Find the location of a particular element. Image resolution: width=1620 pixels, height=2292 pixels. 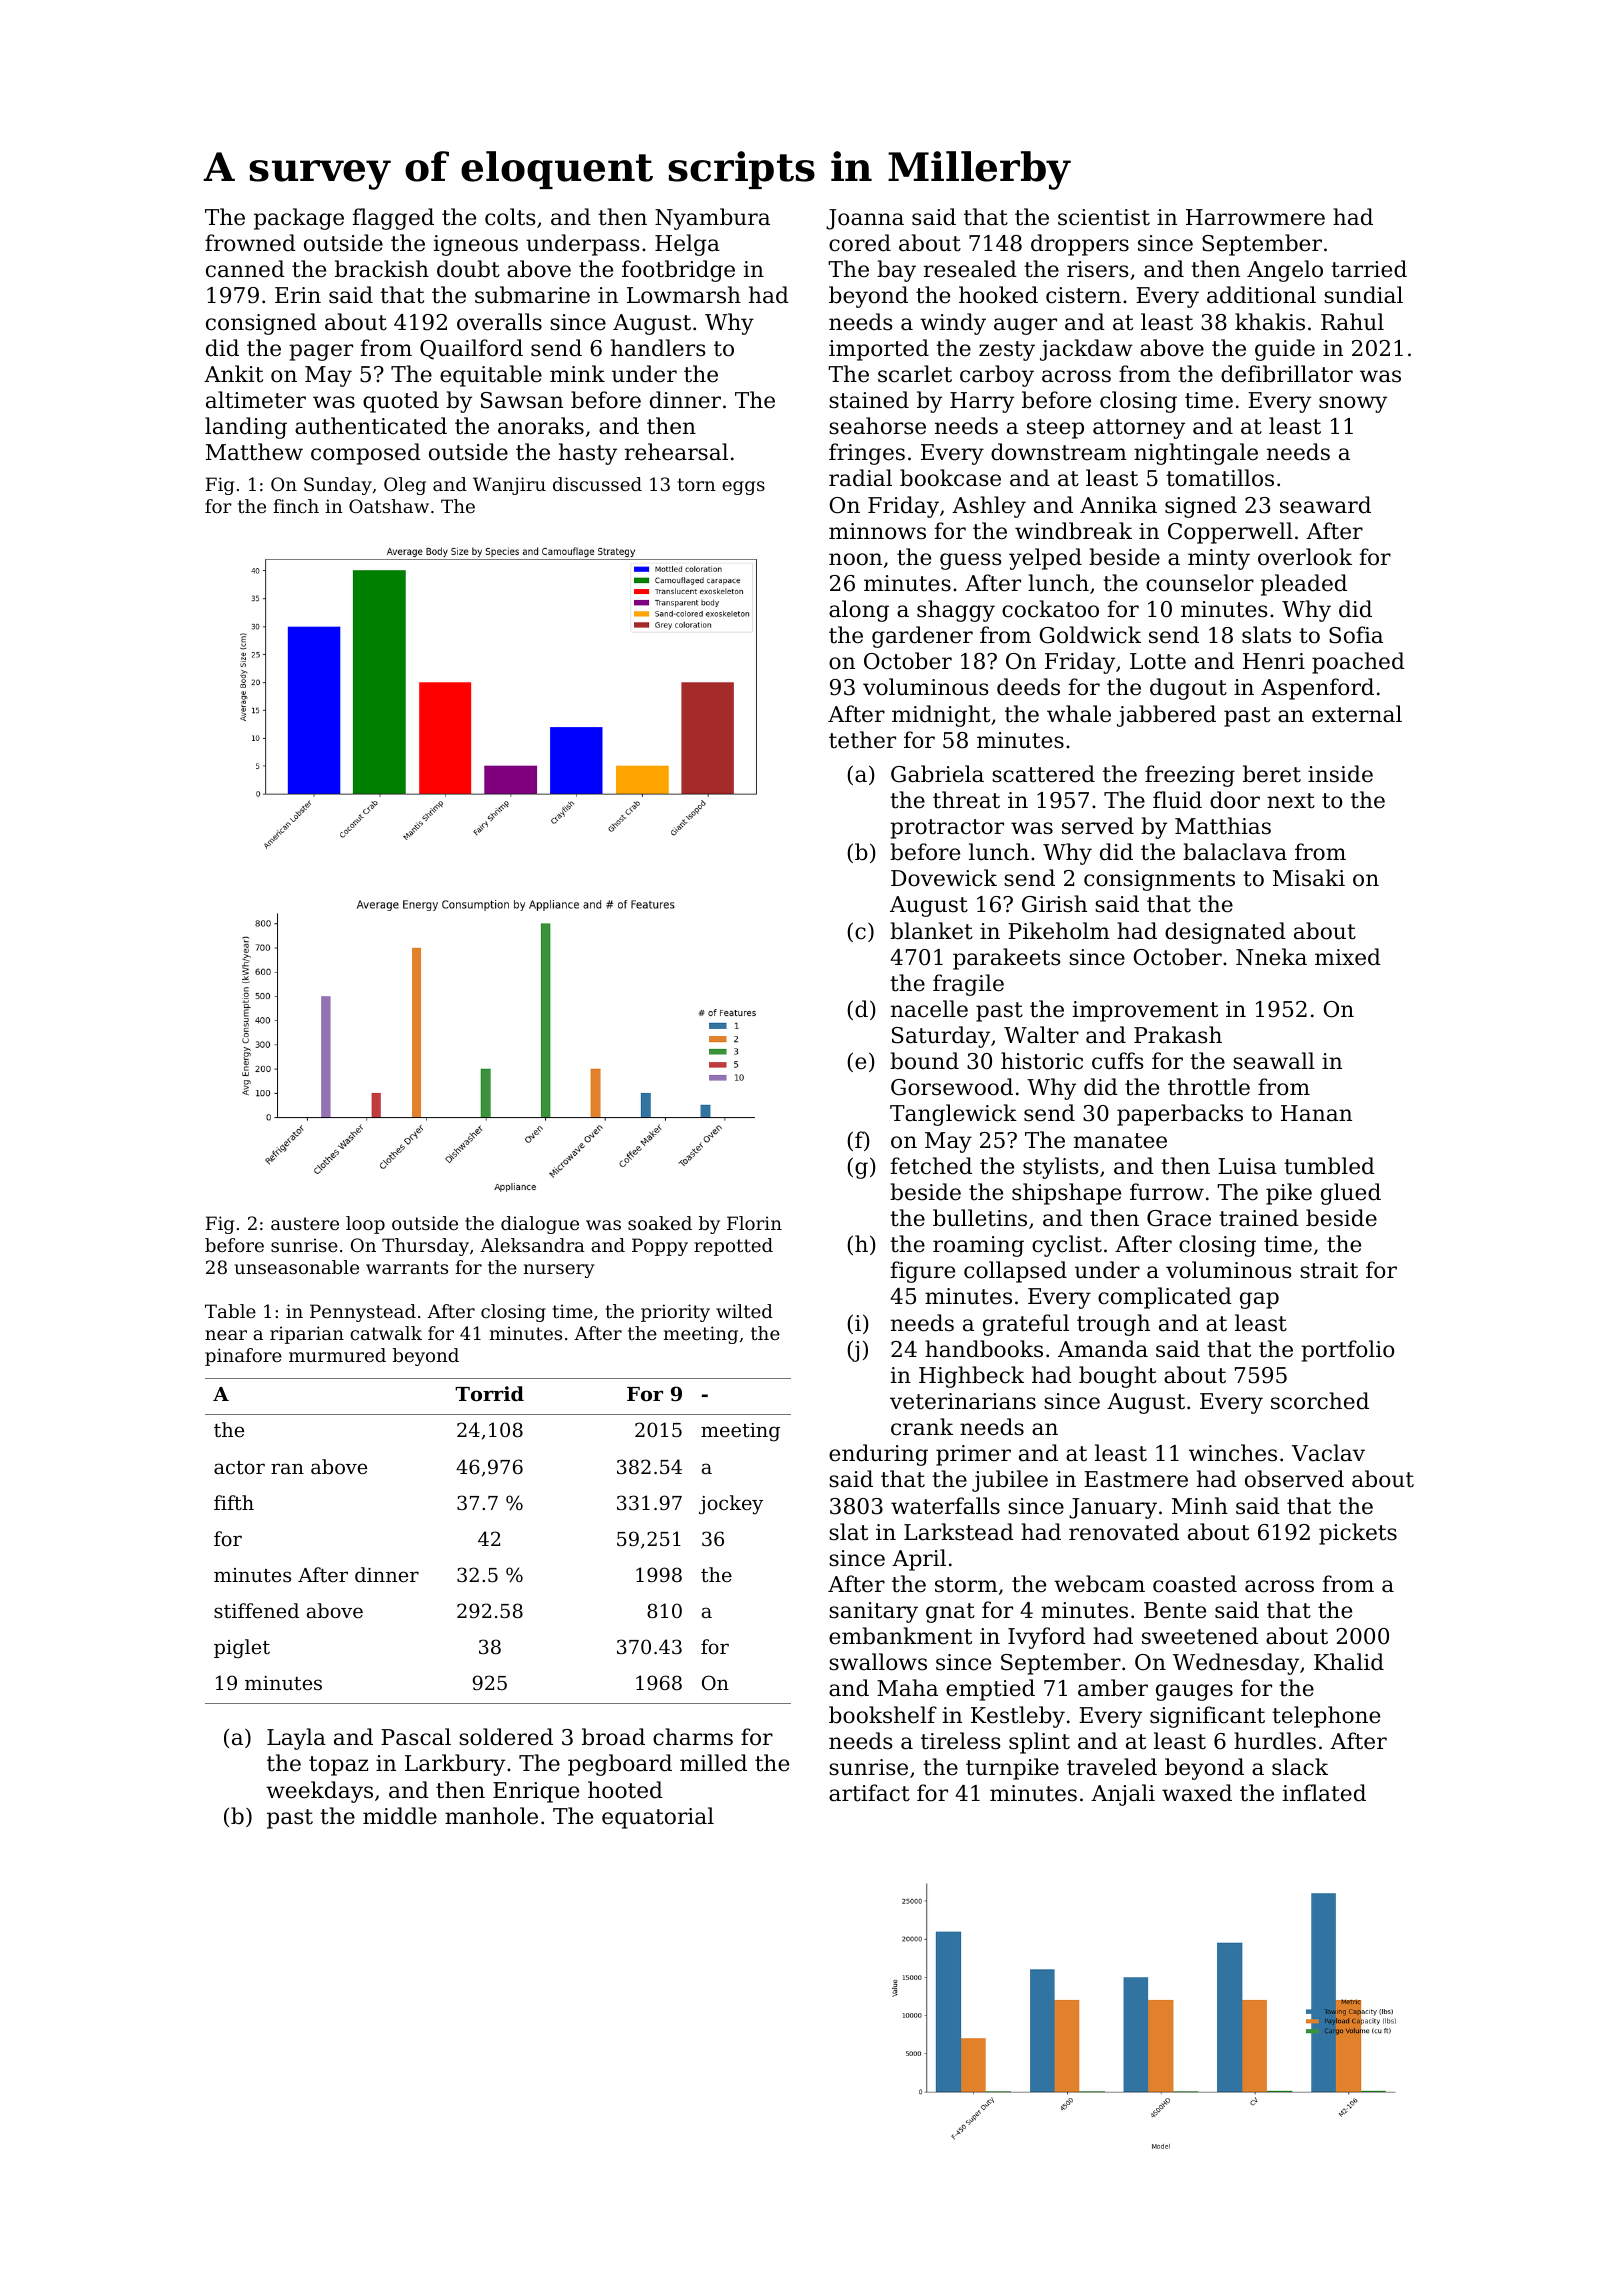

Ankit is located at coordinates (233, 374).
